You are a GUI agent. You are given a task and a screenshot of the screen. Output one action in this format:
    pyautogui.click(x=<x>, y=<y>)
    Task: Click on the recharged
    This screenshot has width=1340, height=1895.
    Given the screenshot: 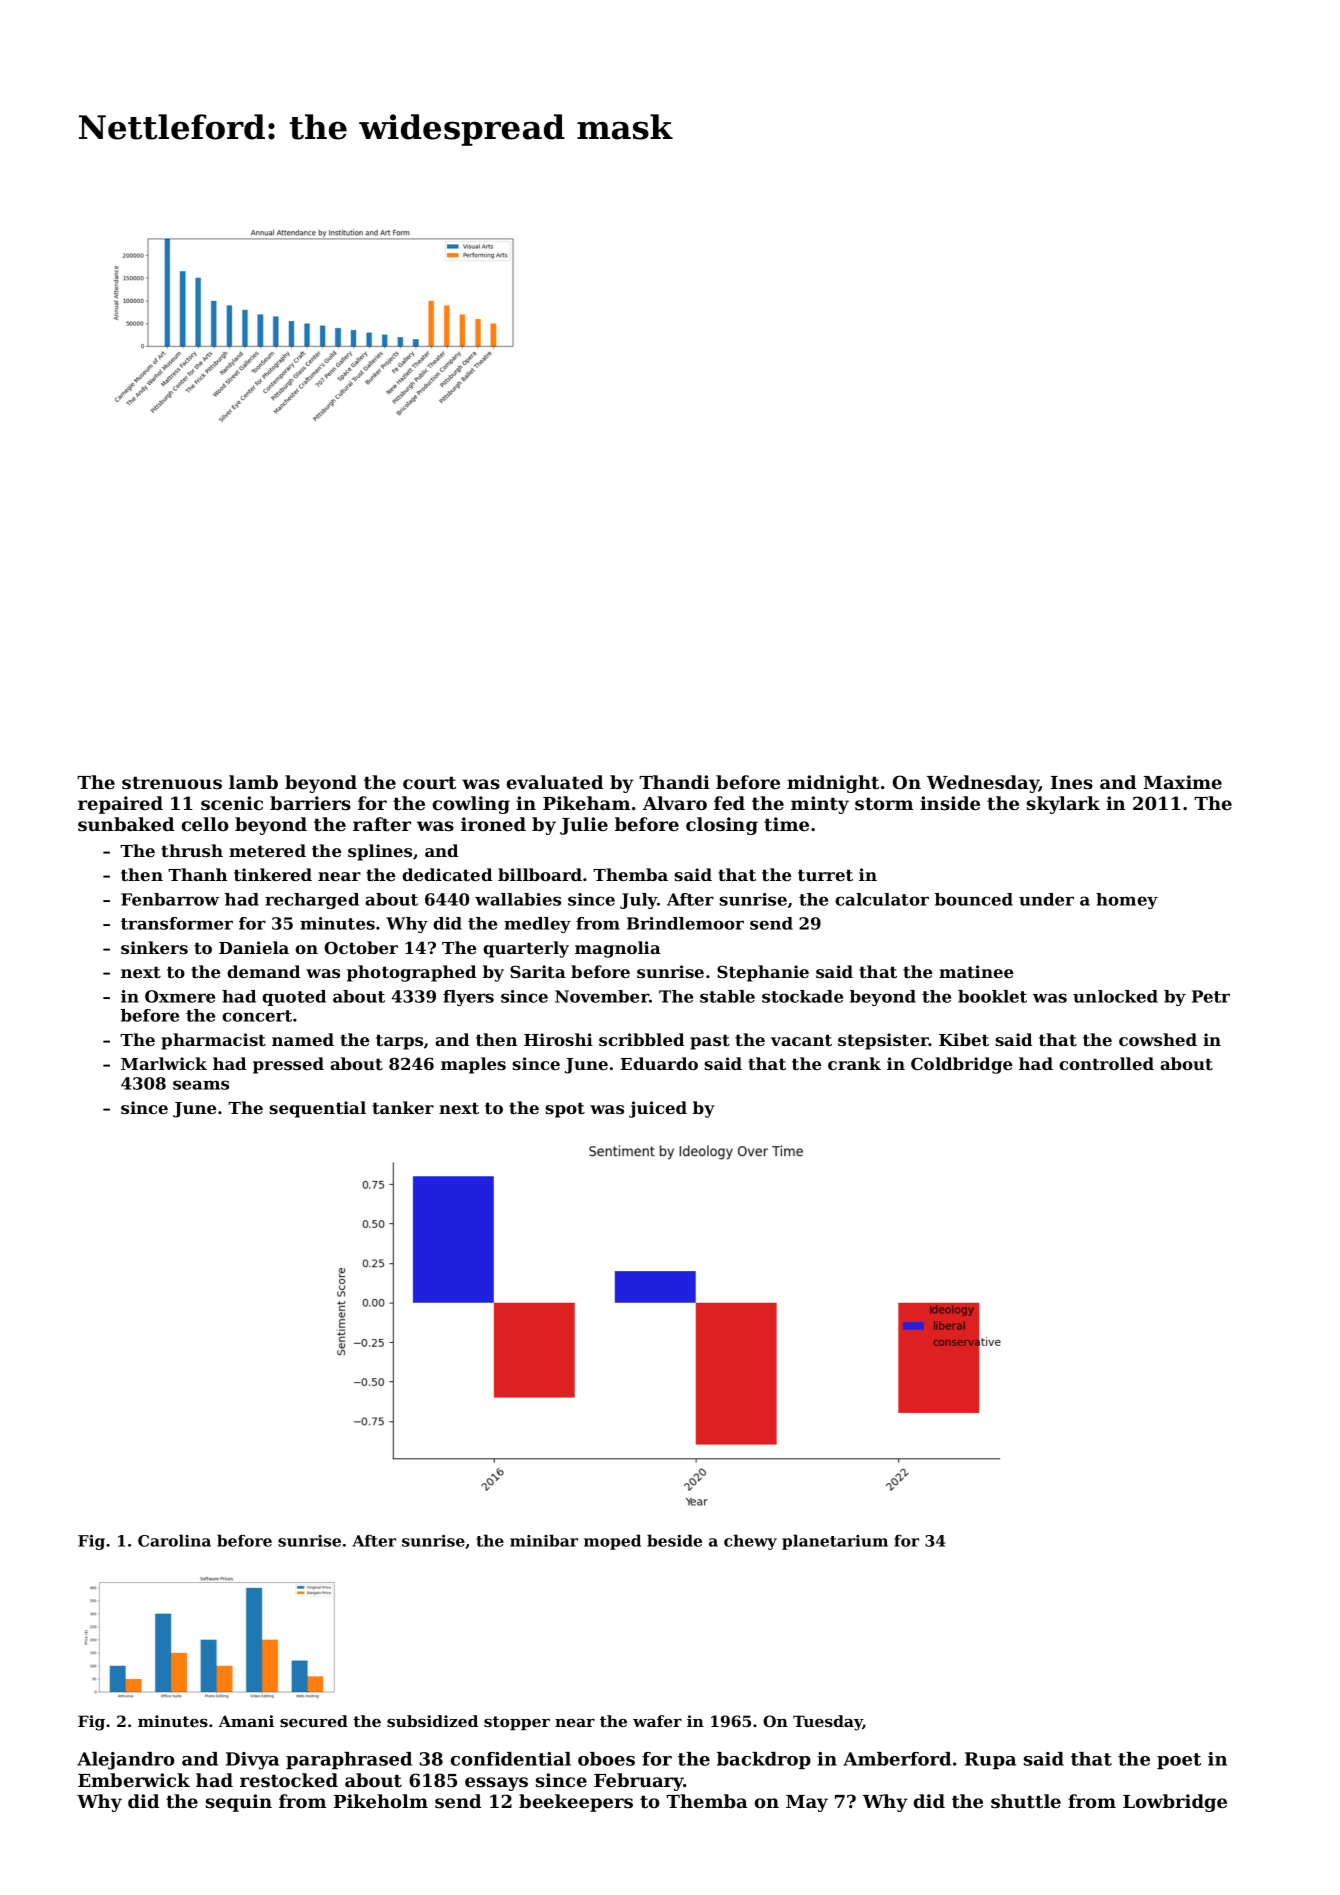 What is the action you would take?
    pyautogui.click(x=312, y=901)
